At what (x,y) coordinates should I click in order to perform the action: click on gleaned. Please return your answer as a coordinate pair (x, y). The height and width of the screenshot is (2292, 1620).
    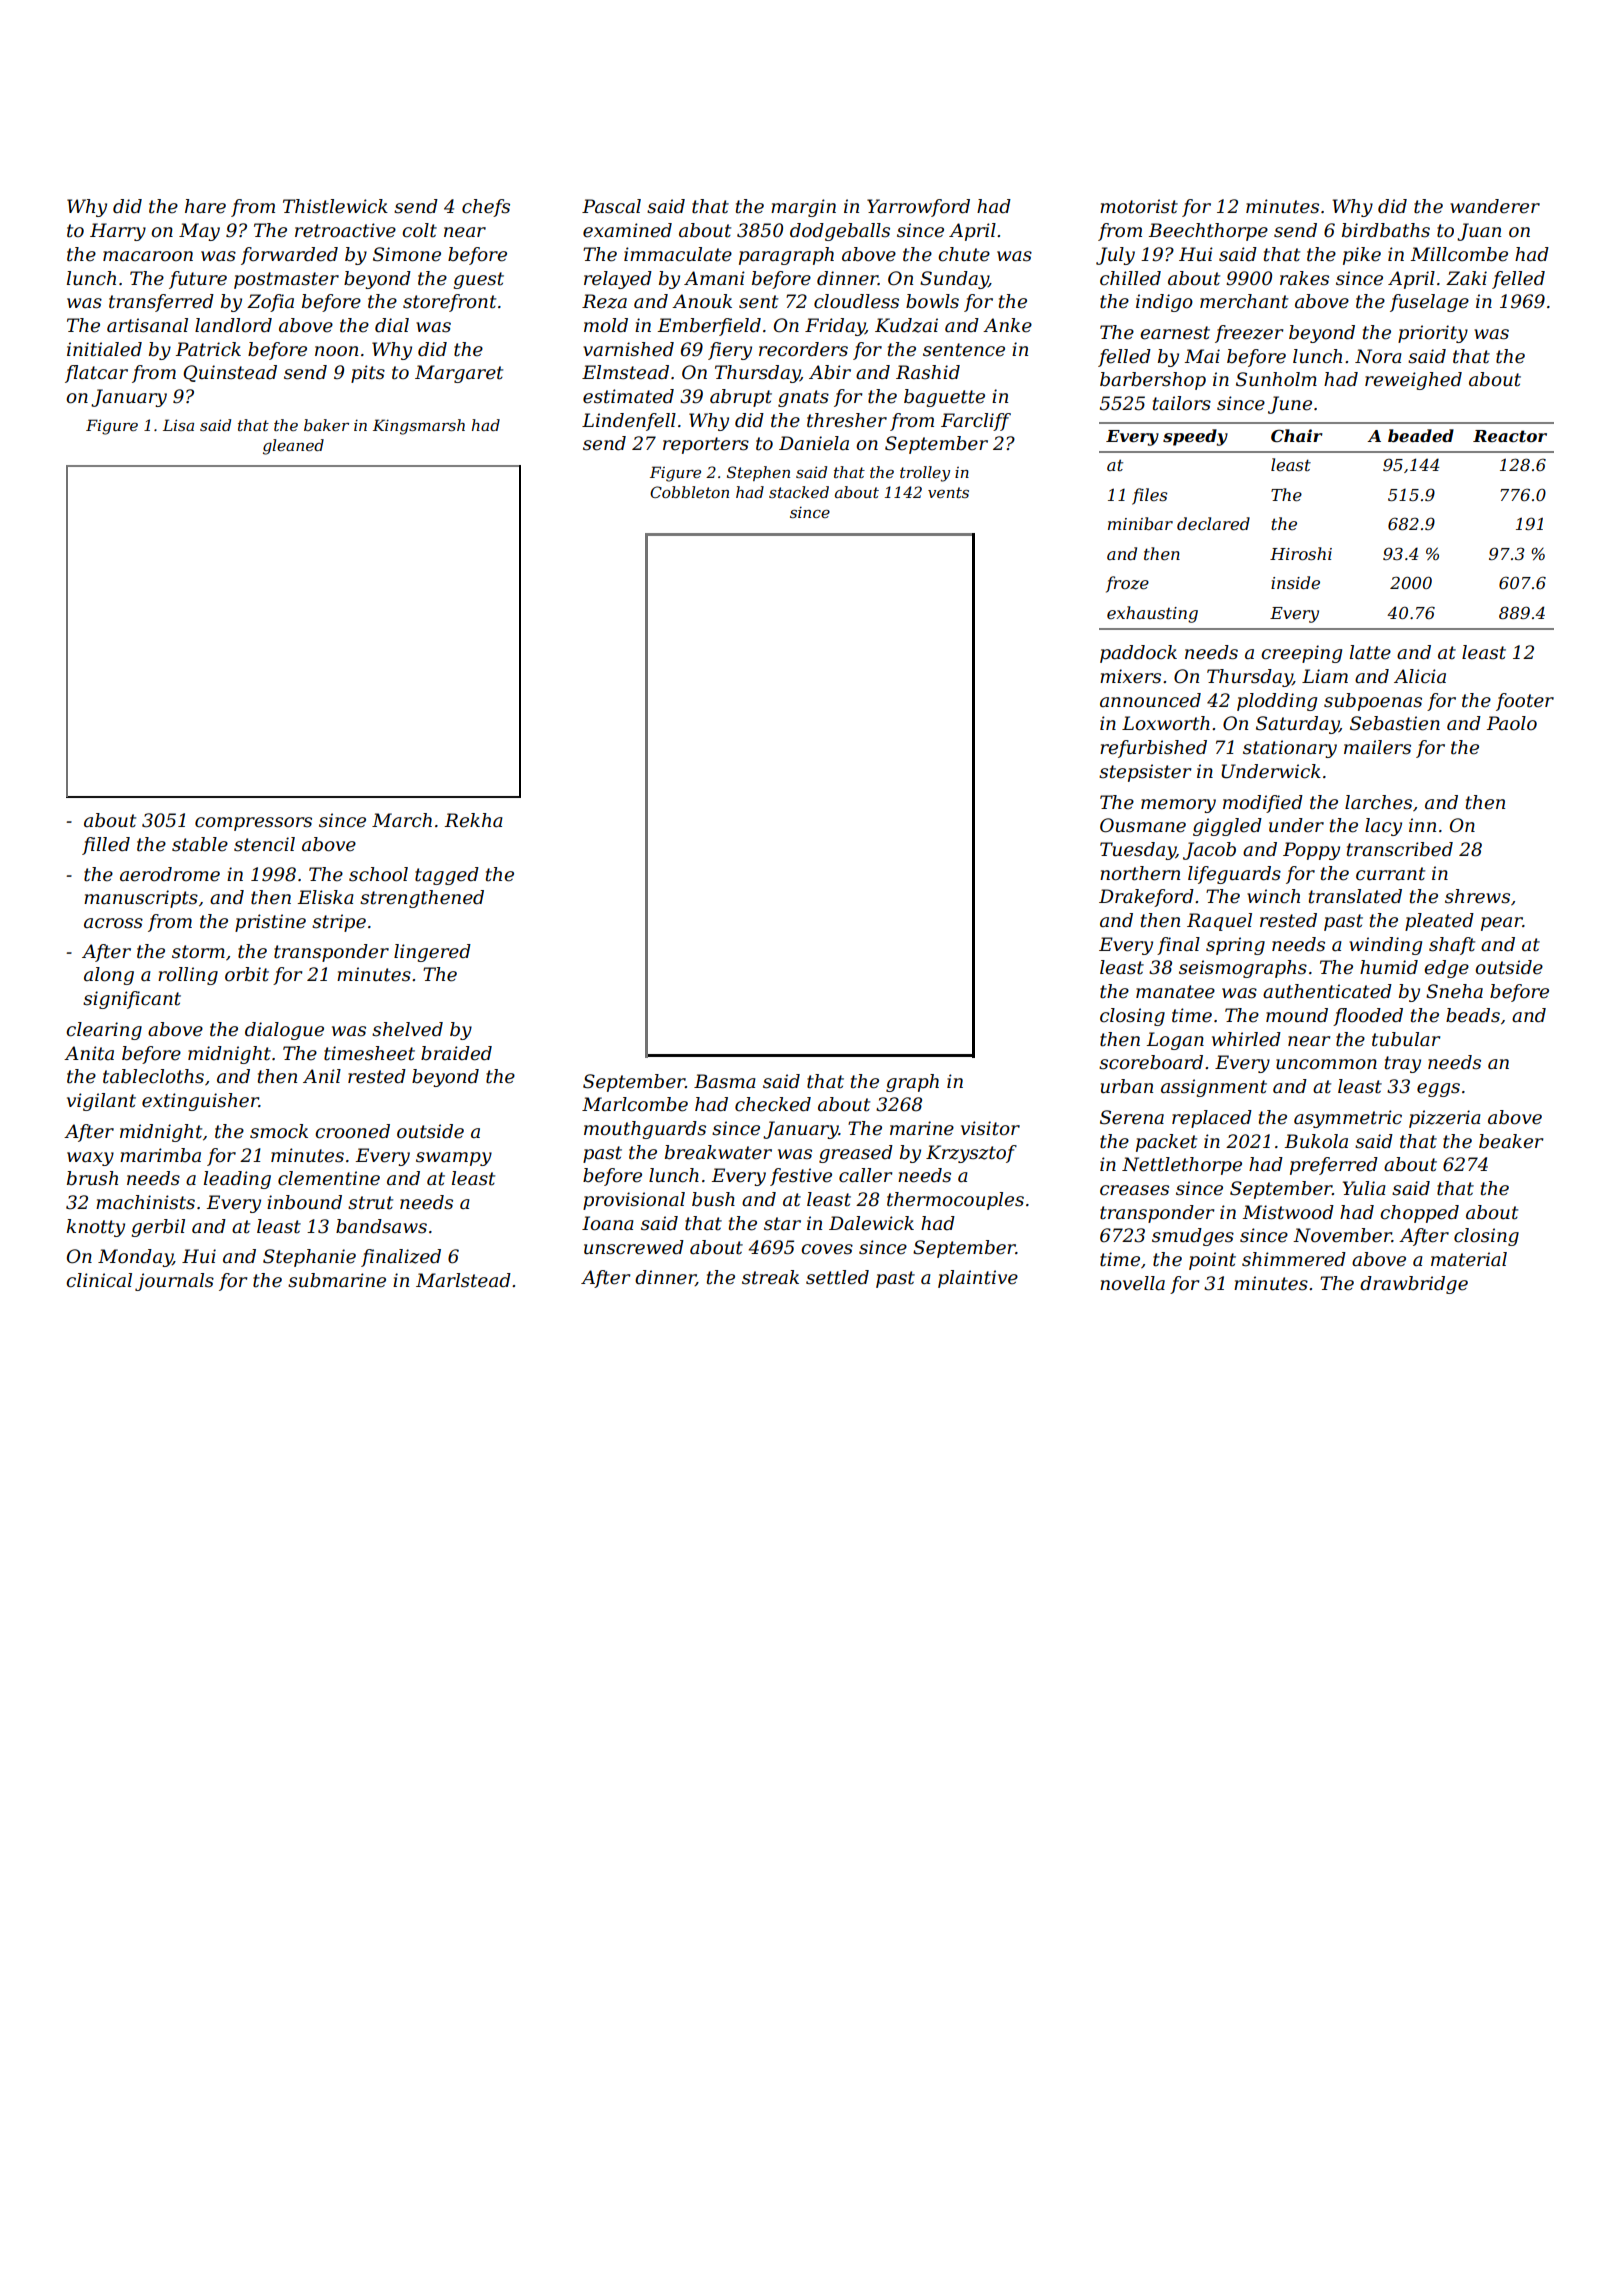
    Looking at the image, I should click on (293, 447).
